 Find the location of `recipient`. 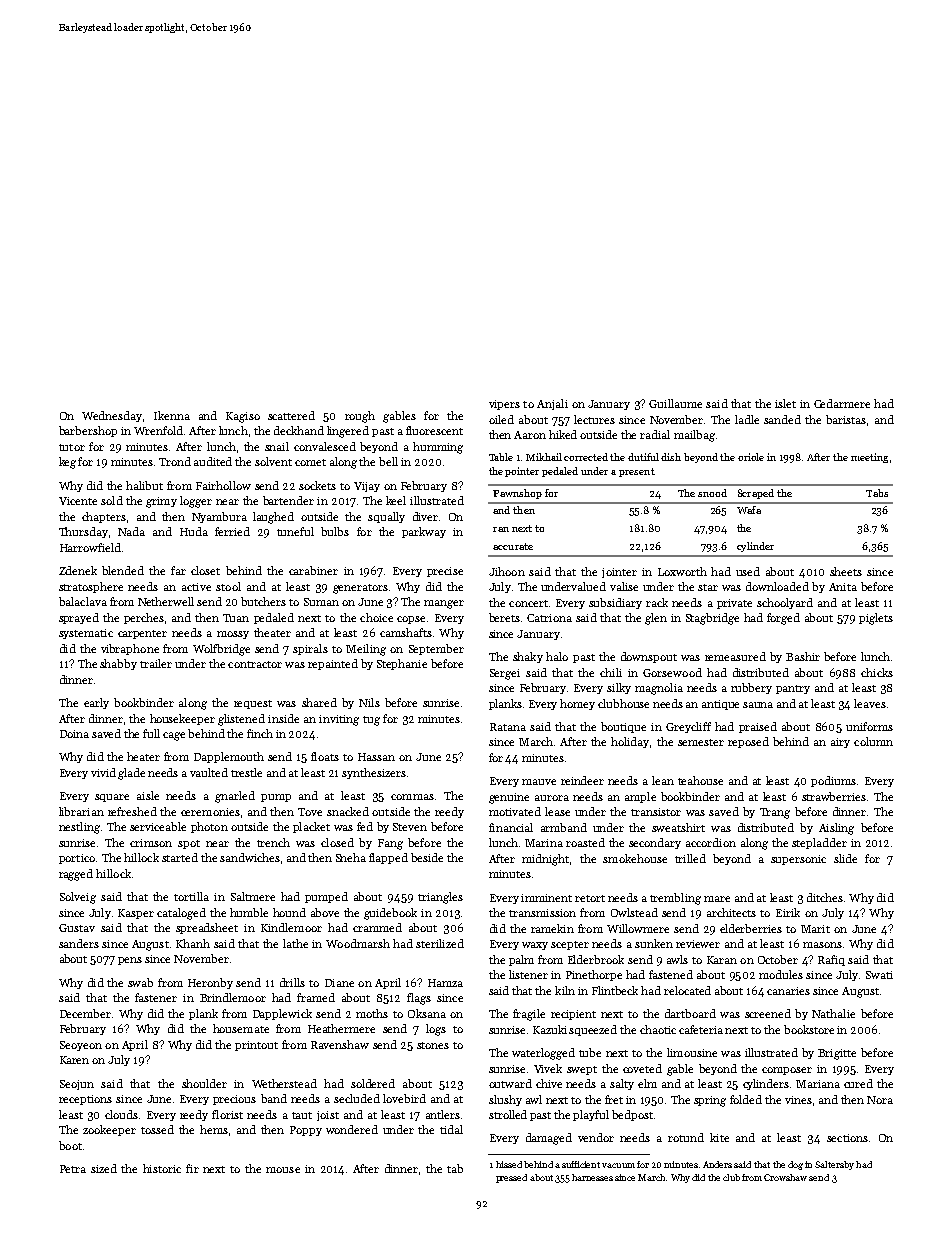

recipient is located at coordinates (573, 1015).
